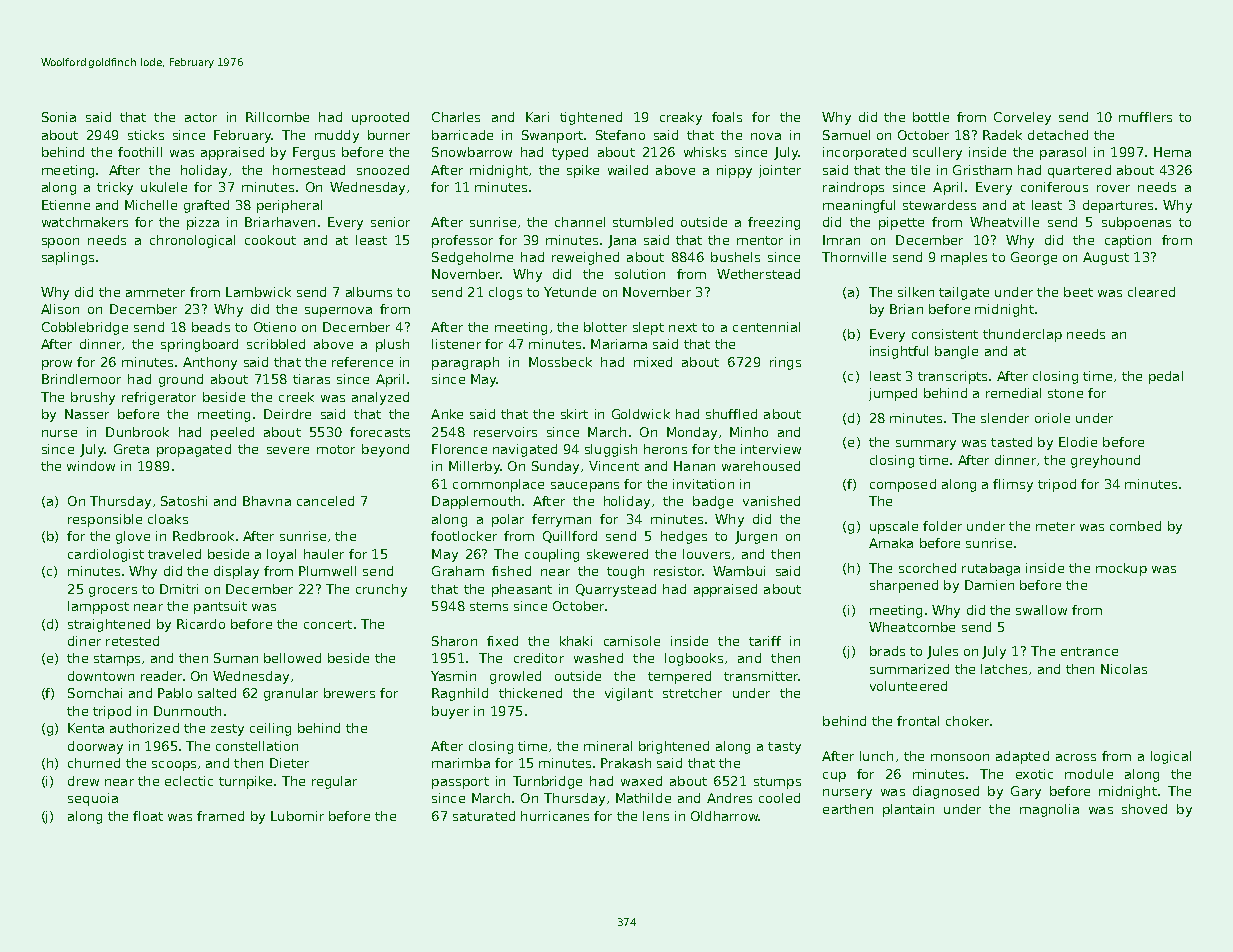 The height and width of the screenshot is (952, 1233). I want to click on Deirdre, so click(287, 414).
